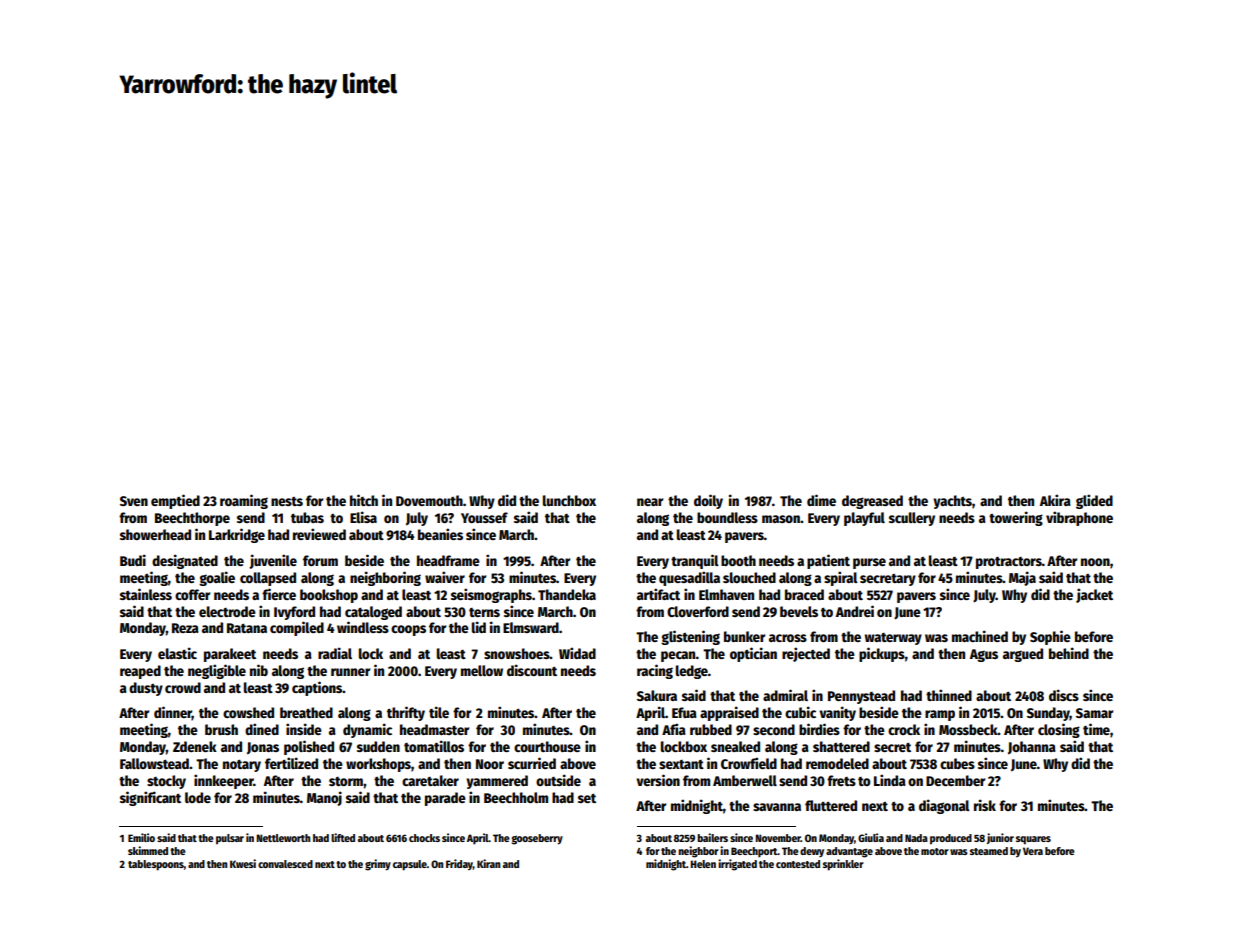 The height and width of the screenshot is (952, 1233). Describe the element at coordinates (650, 502) in the screenshot. I see `near` at that location.
